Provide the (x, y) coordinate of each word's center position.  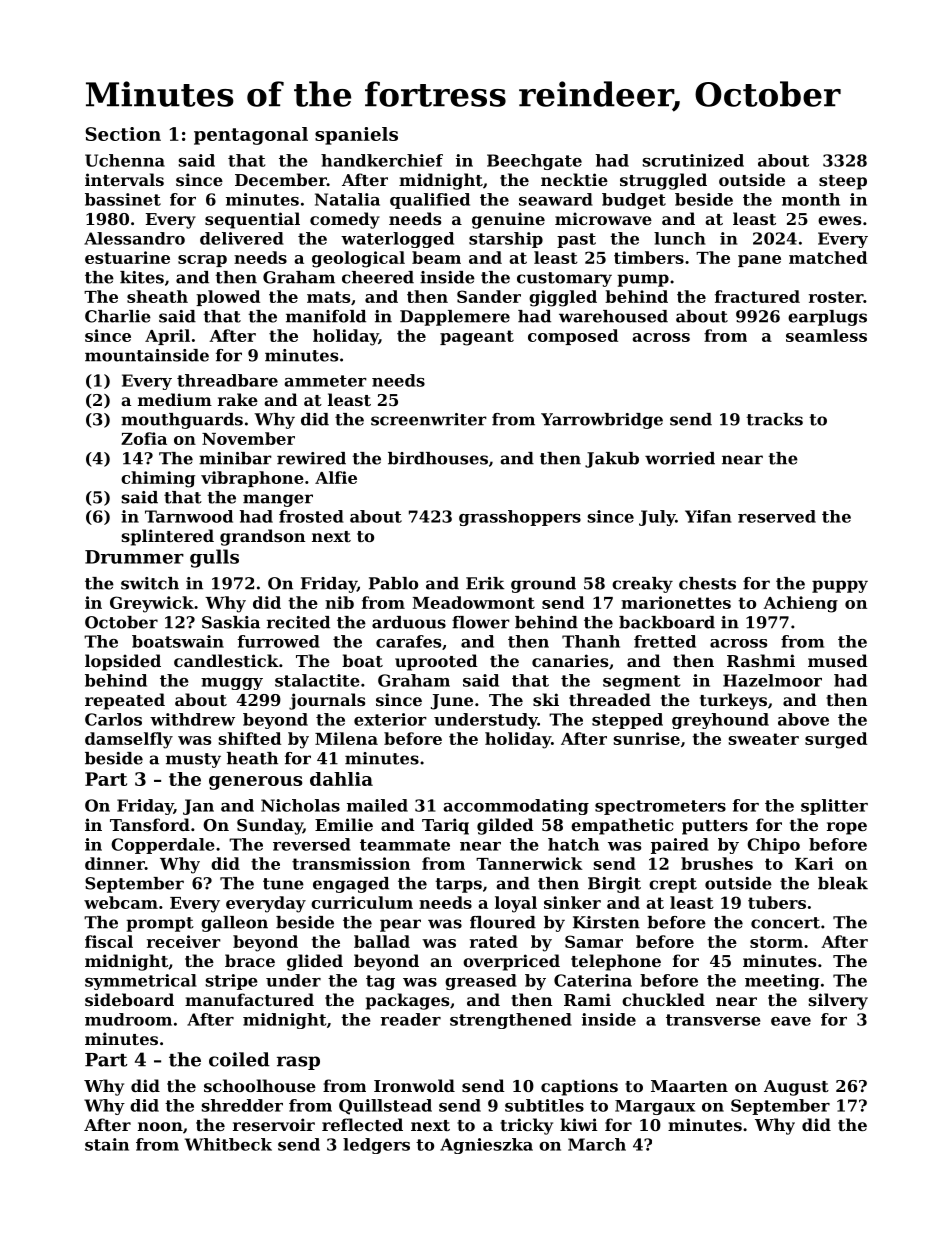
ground (543, 585)
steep (843, 182)
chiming (158, 479)
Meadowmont (474, 602)
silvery (838, 1001)
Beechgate (534, 162)
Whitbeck (228, 1144)
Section (123, 134)
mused (838, 660)
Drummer (134, 557)
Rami (587, 999)
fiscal (109, 941)
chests (707, 583)
